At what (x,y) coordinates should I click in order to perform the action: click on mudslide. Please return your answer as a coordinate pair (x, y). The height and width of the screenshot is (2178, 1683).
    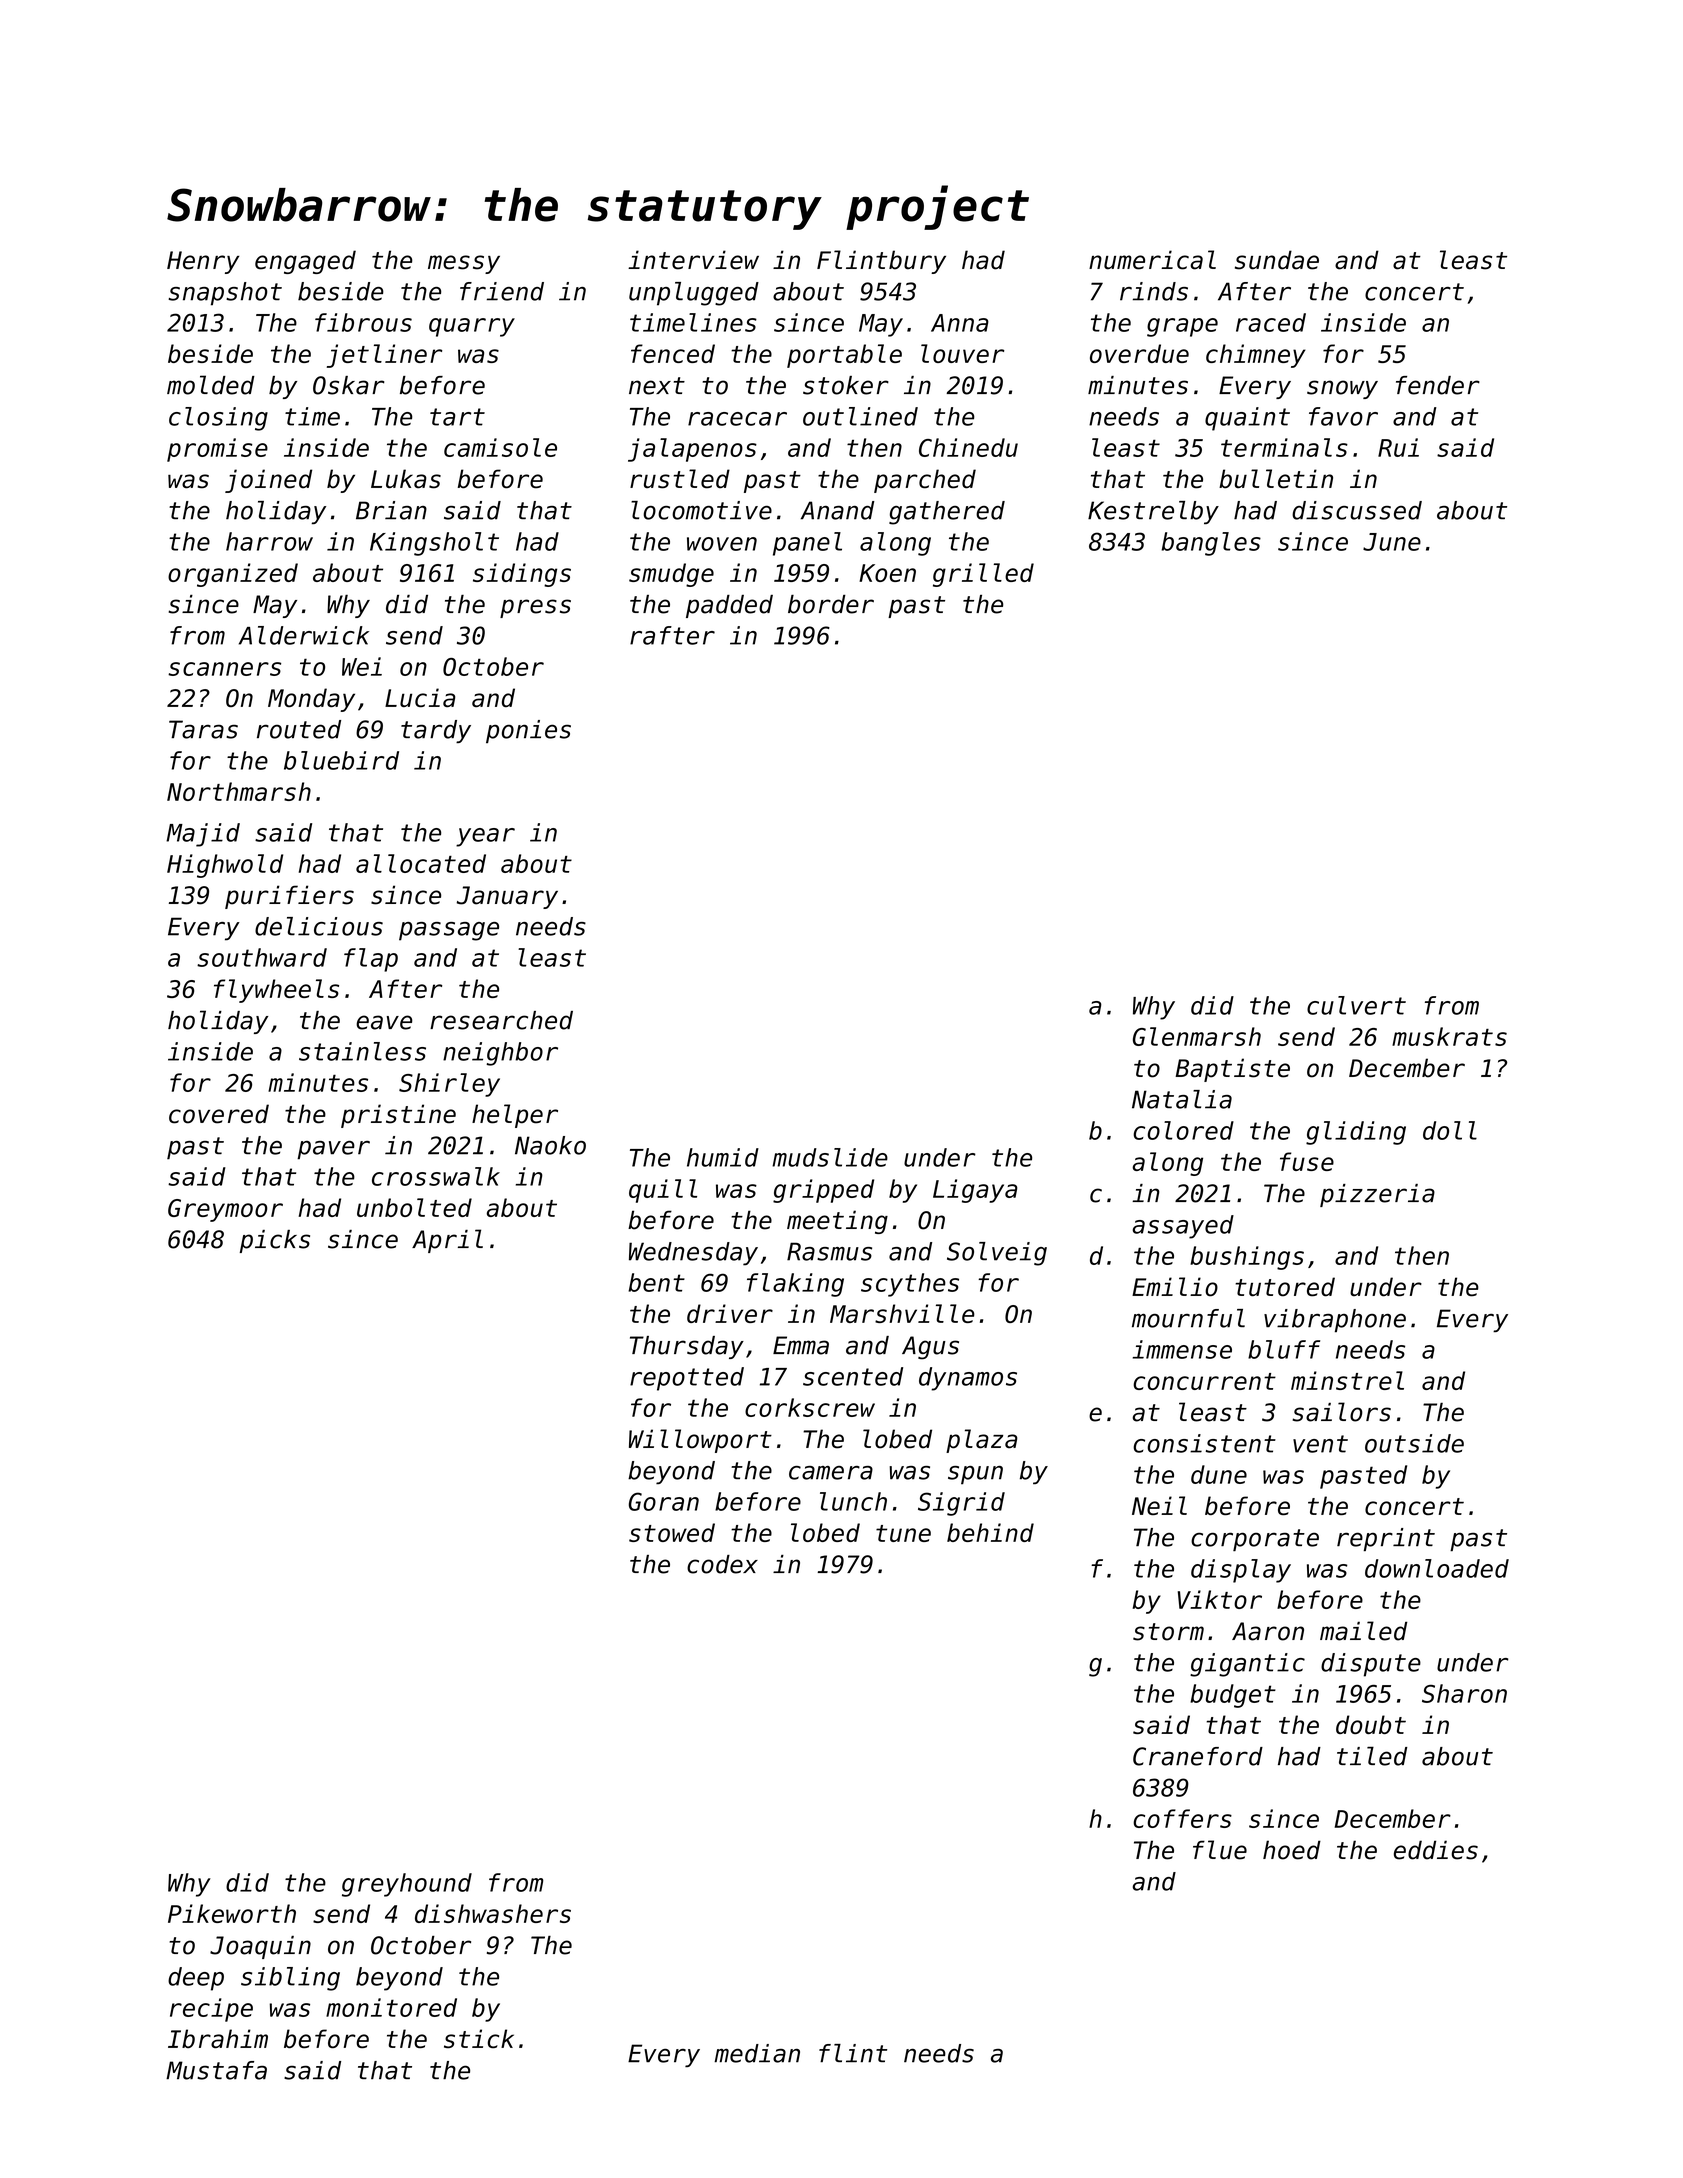
    Looking at the image, I should click on (830, 1157).
